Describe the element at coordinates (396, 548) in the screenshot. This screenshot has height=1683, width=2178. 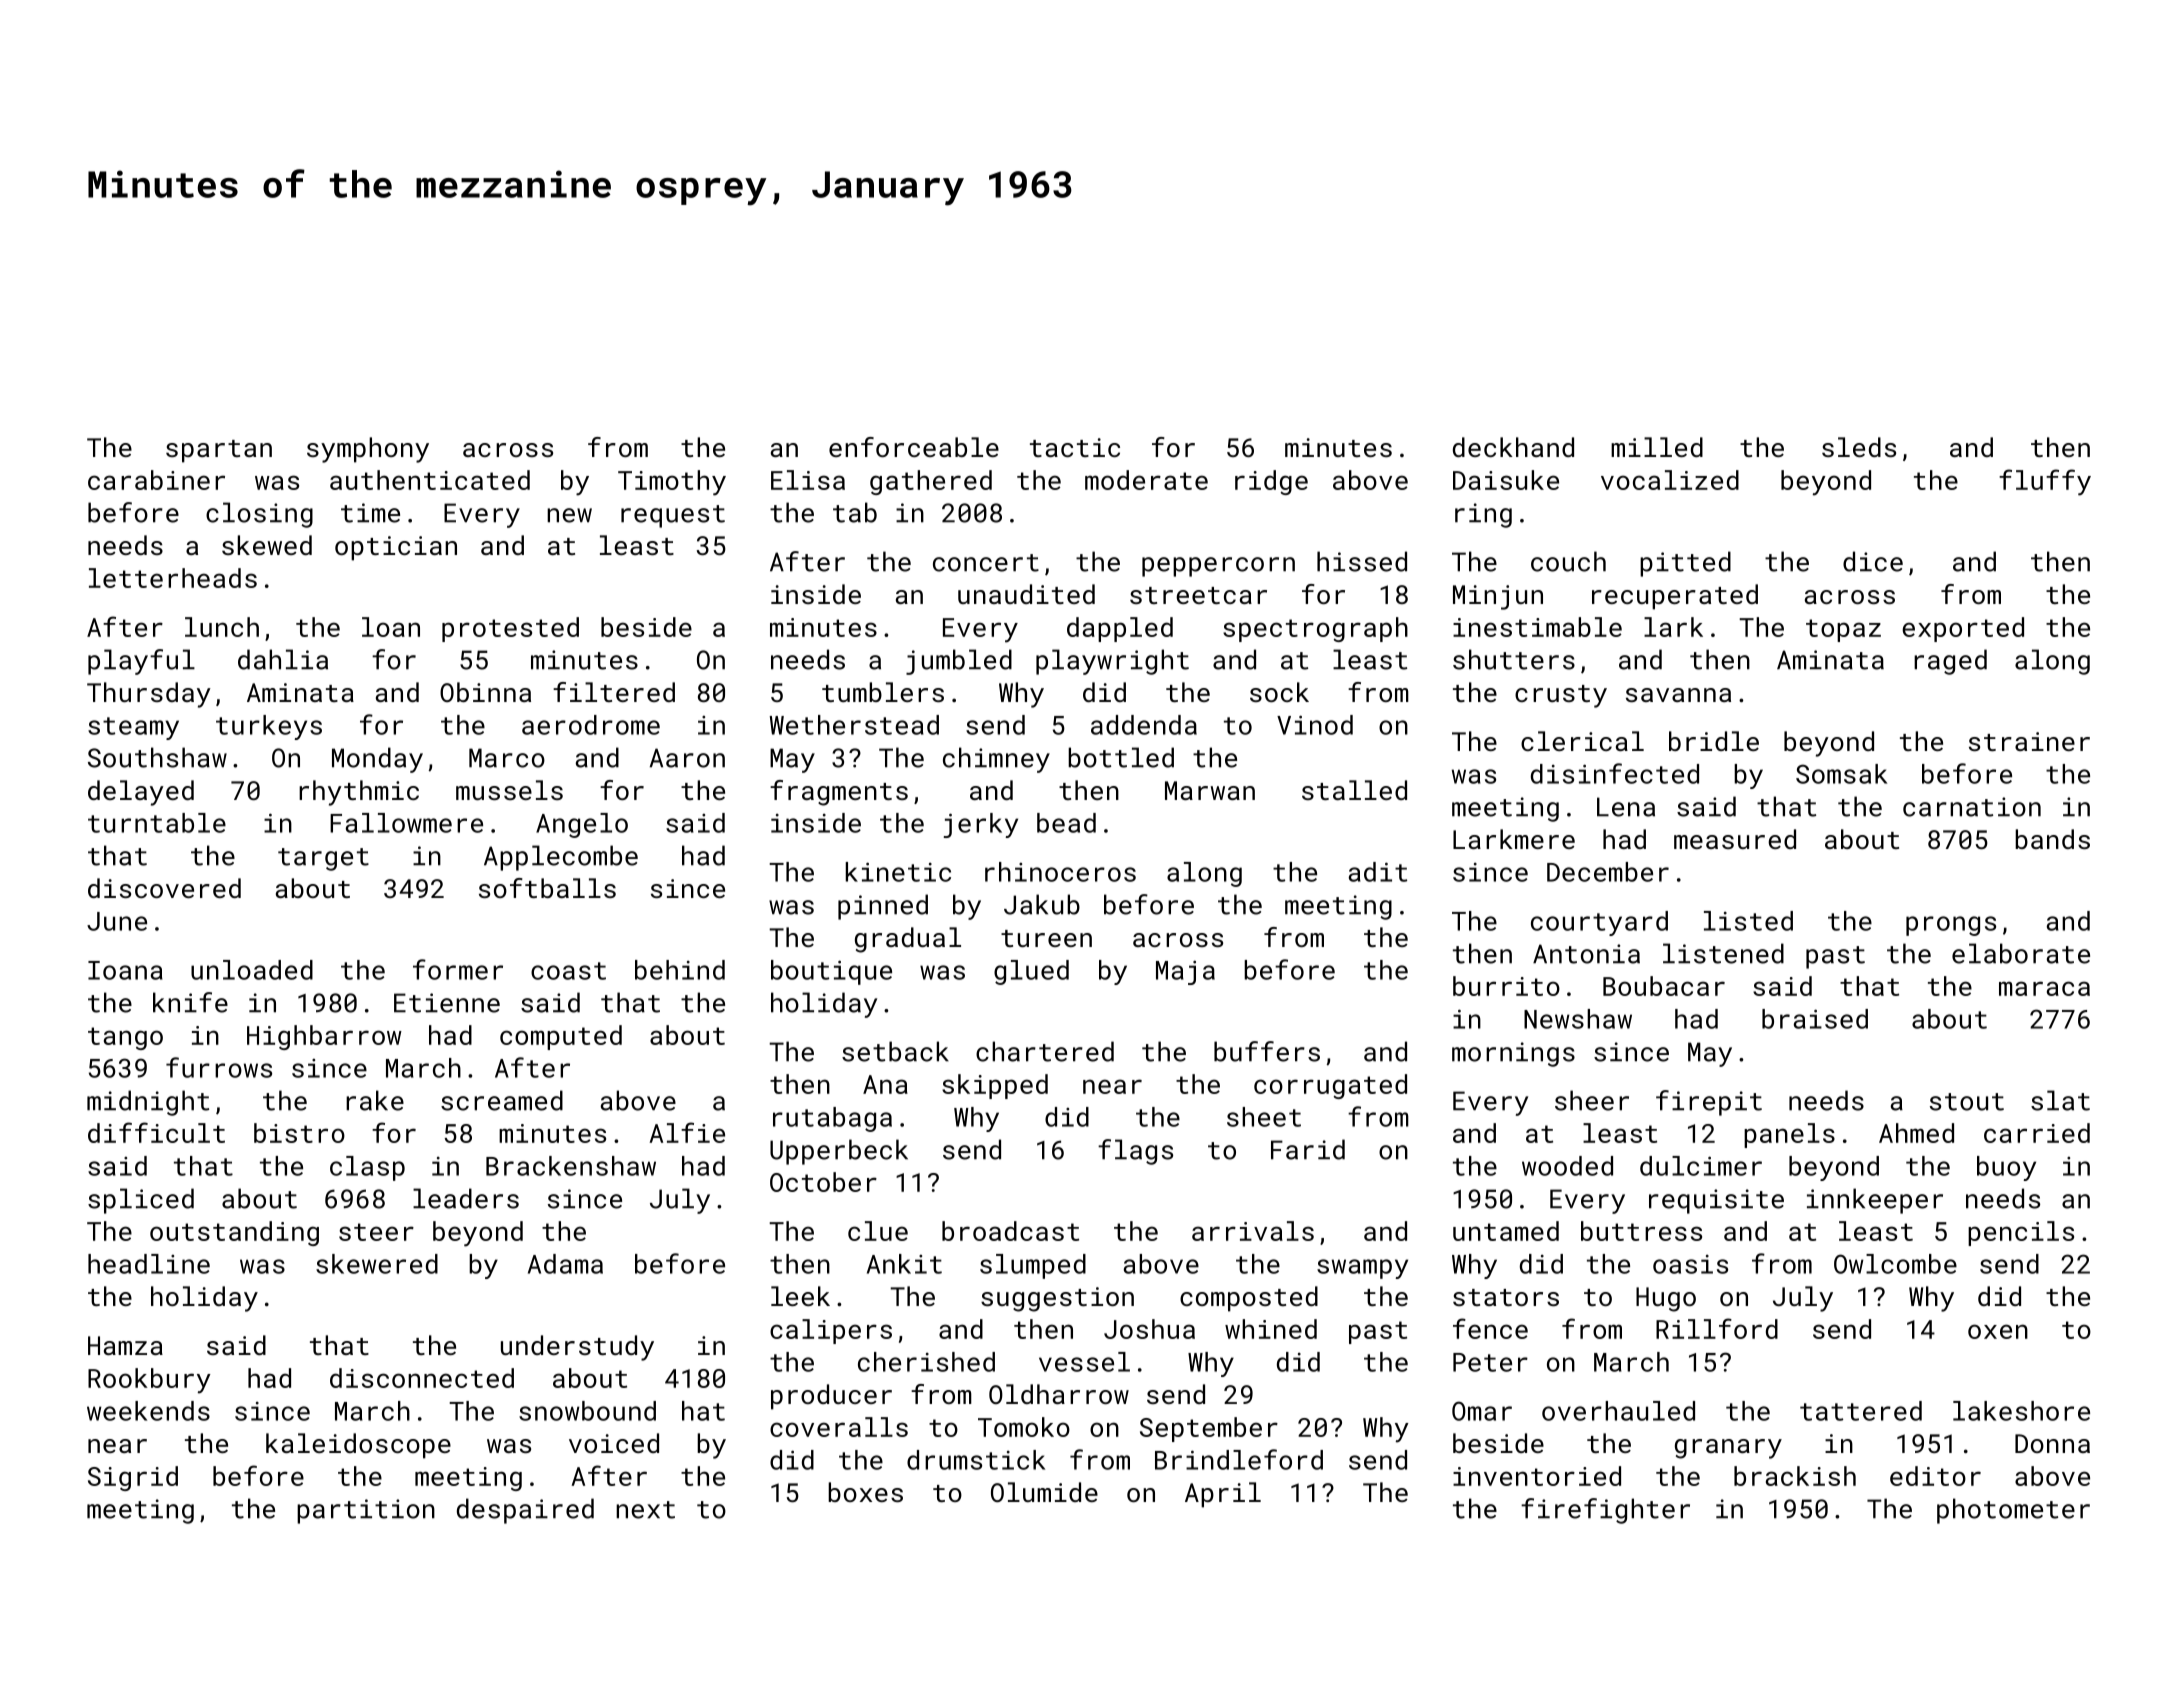
I see `optician` at that location.
